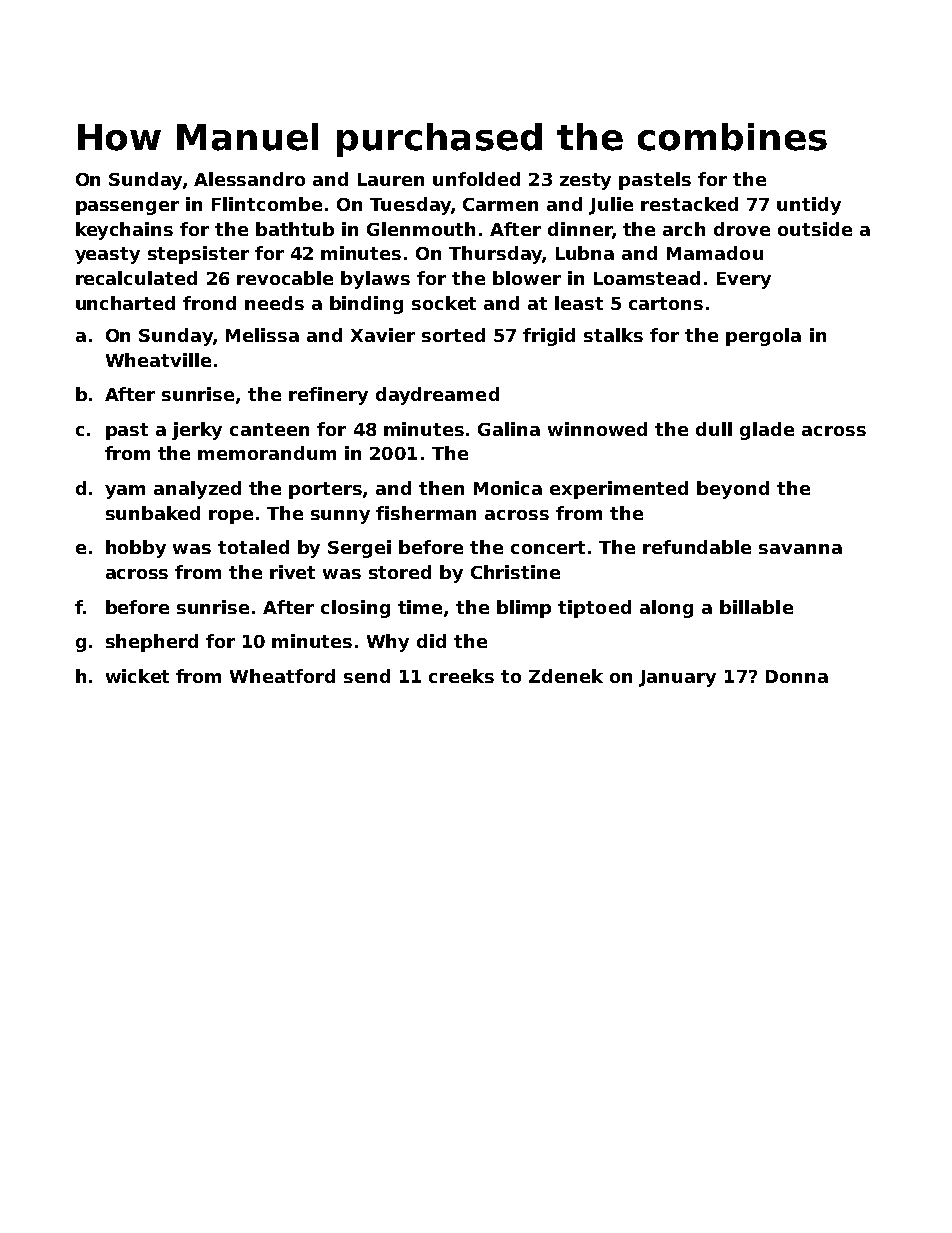 The width and height of the image is (952, 1233). I want to click on analyzed, so click(197, 490).
